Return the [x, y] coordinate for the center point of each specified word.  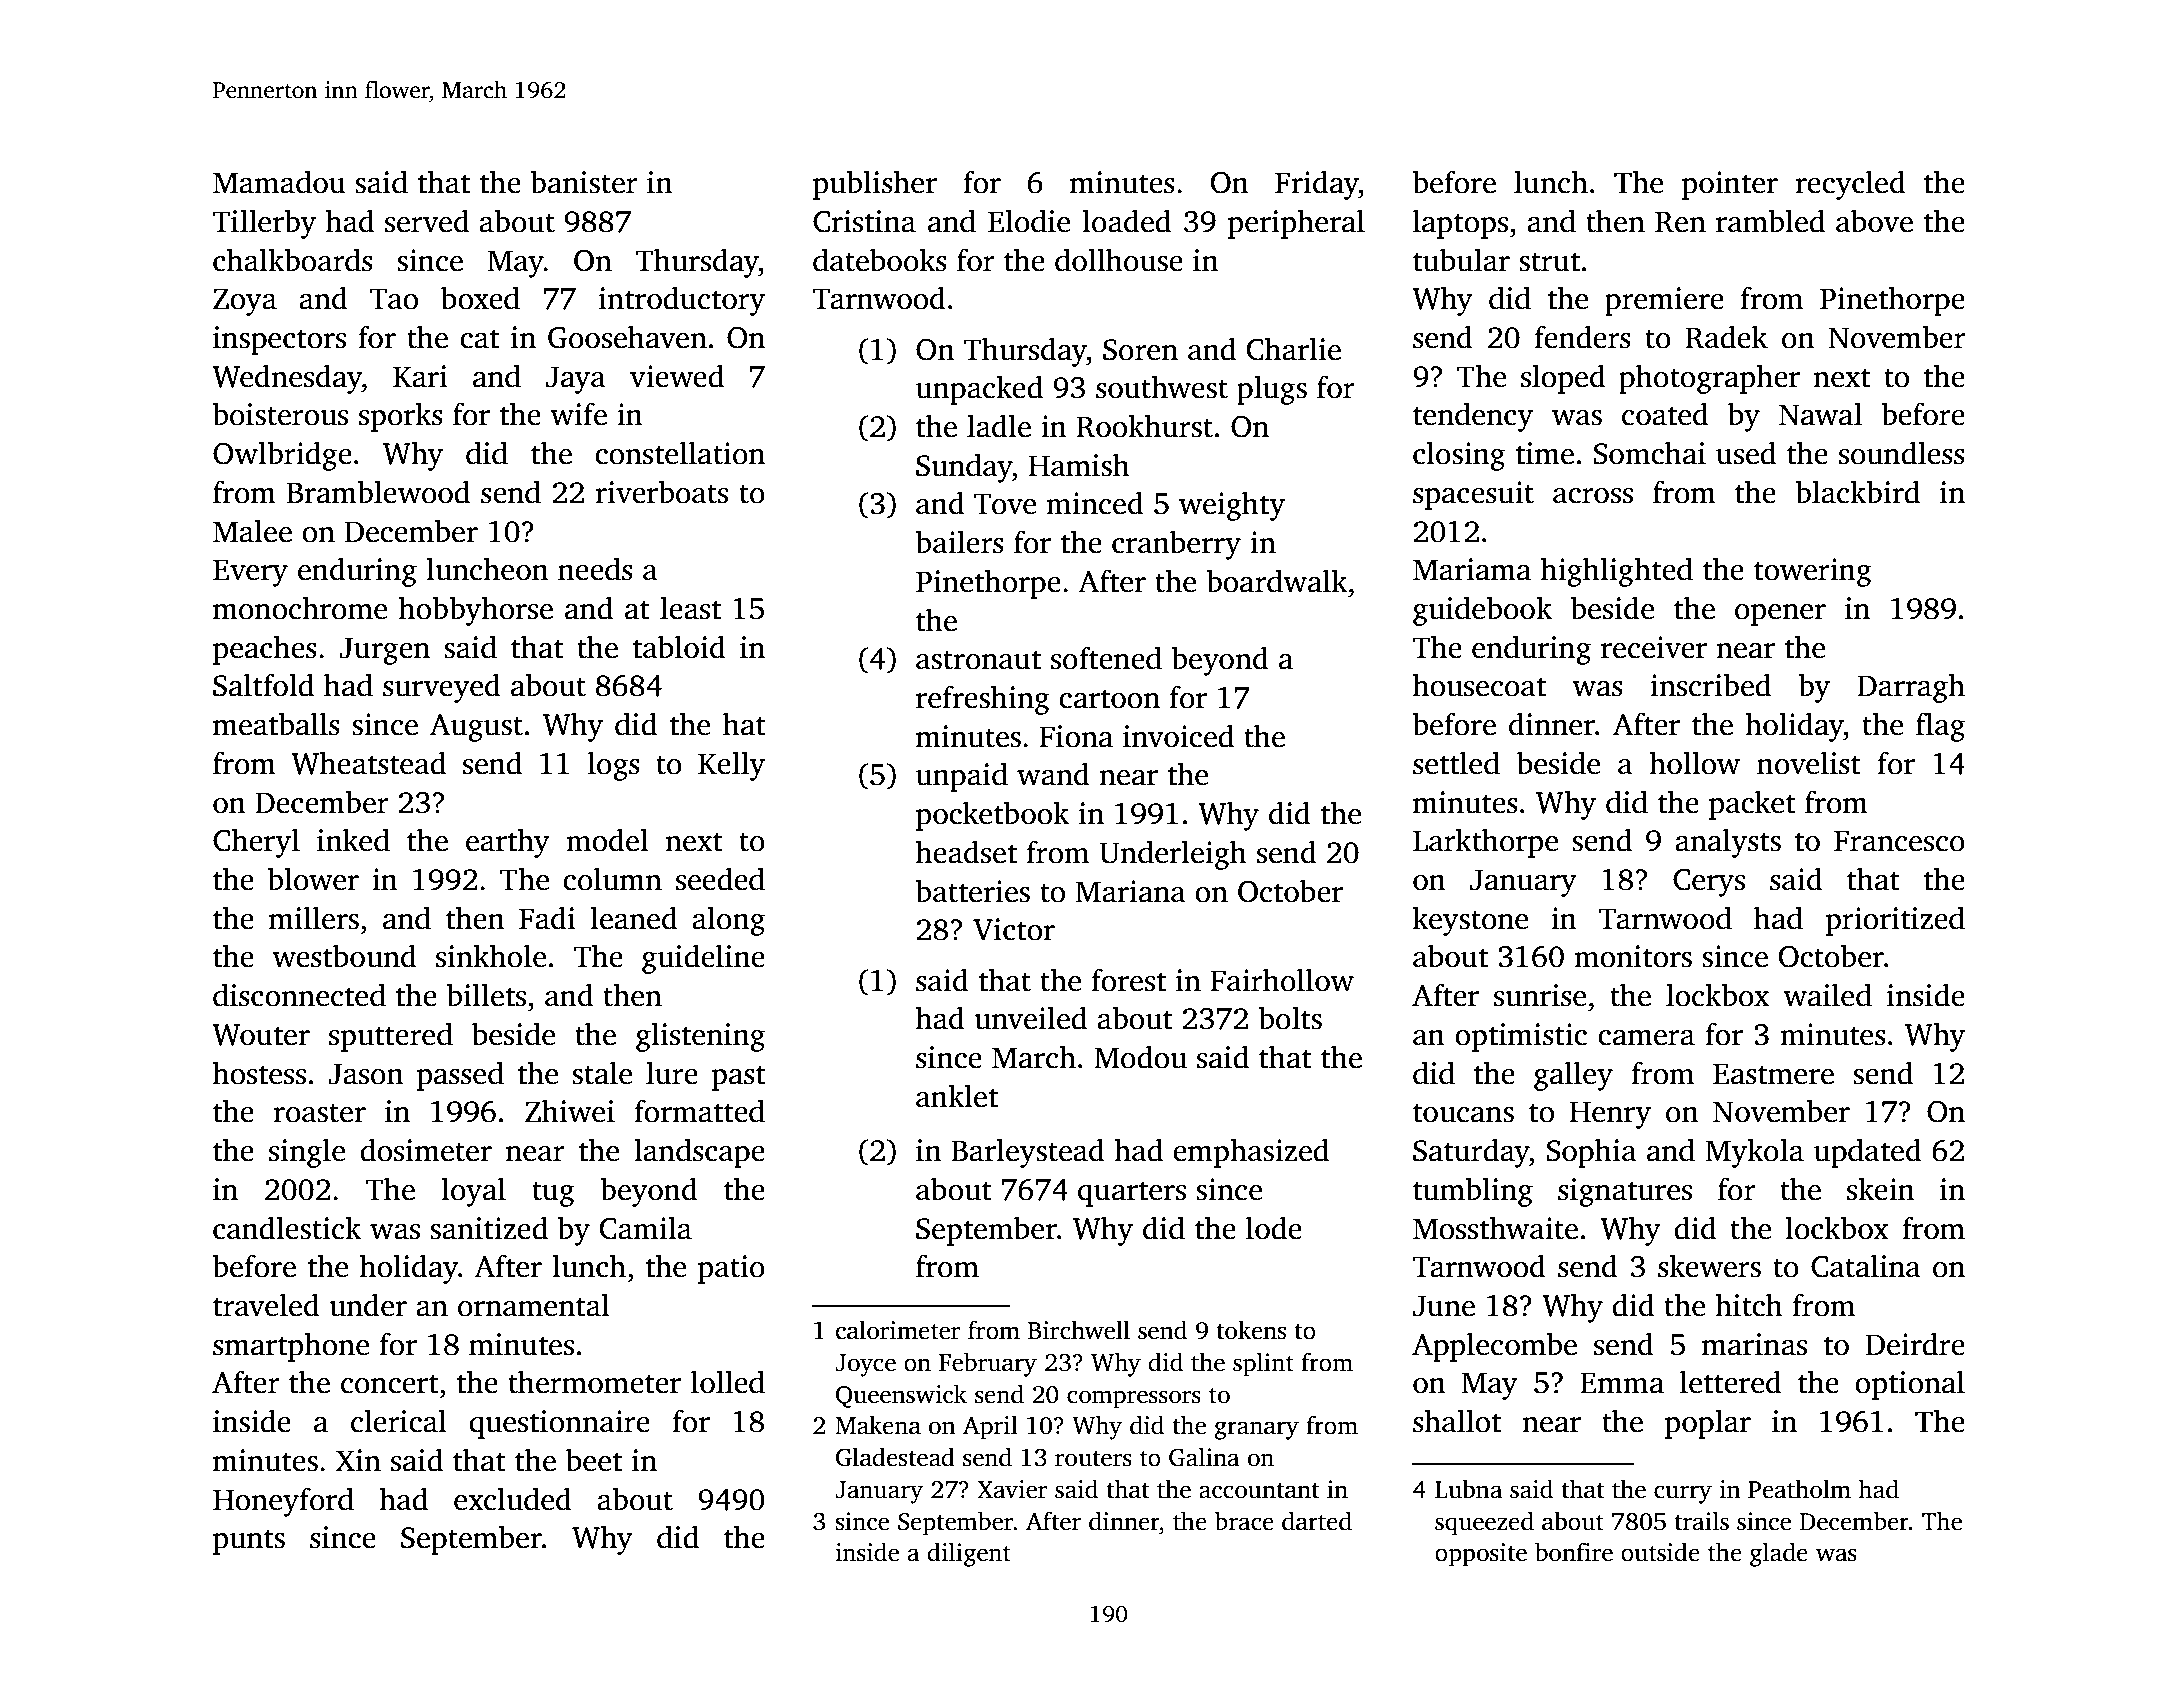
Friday [1317, 185]
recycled [1850, 185]
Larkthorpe [1485, 843]
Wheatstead [368, 763]
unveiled [1030, 1018]
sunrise [1540, 995]
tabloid [679, 647]
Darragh [1911, 688]
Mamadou [279, 182]
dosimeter [426, 1150]
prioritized [1895, 921]
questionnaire [559, 1424]
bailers [960, 542]
